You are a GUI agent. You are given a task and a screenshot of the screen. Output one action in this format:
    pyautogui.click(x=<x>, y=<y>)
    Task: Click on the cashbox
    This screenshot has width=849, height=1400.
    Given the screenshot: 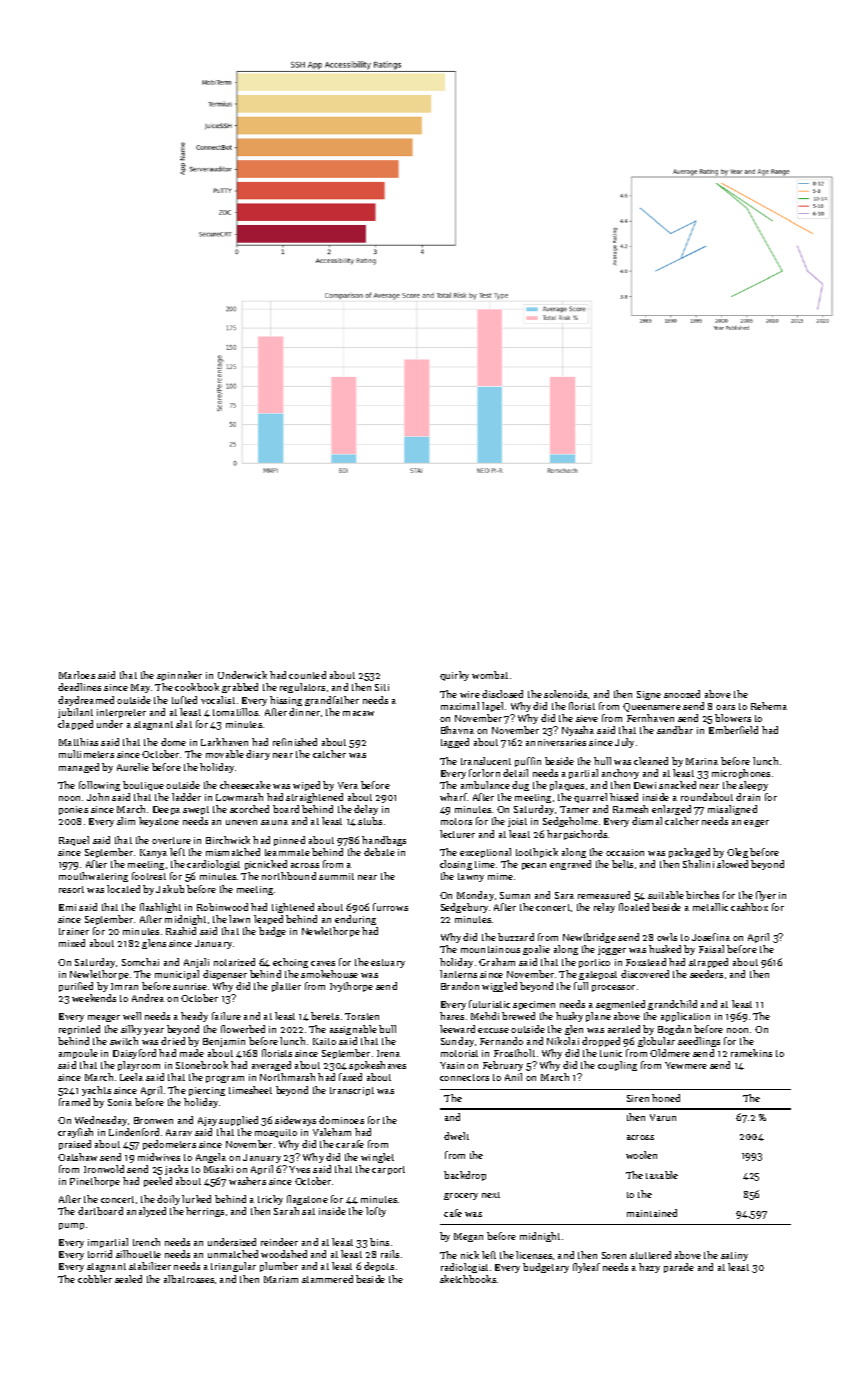 What is the action you would take?
    pyautogui.click(x=749, y=907)
